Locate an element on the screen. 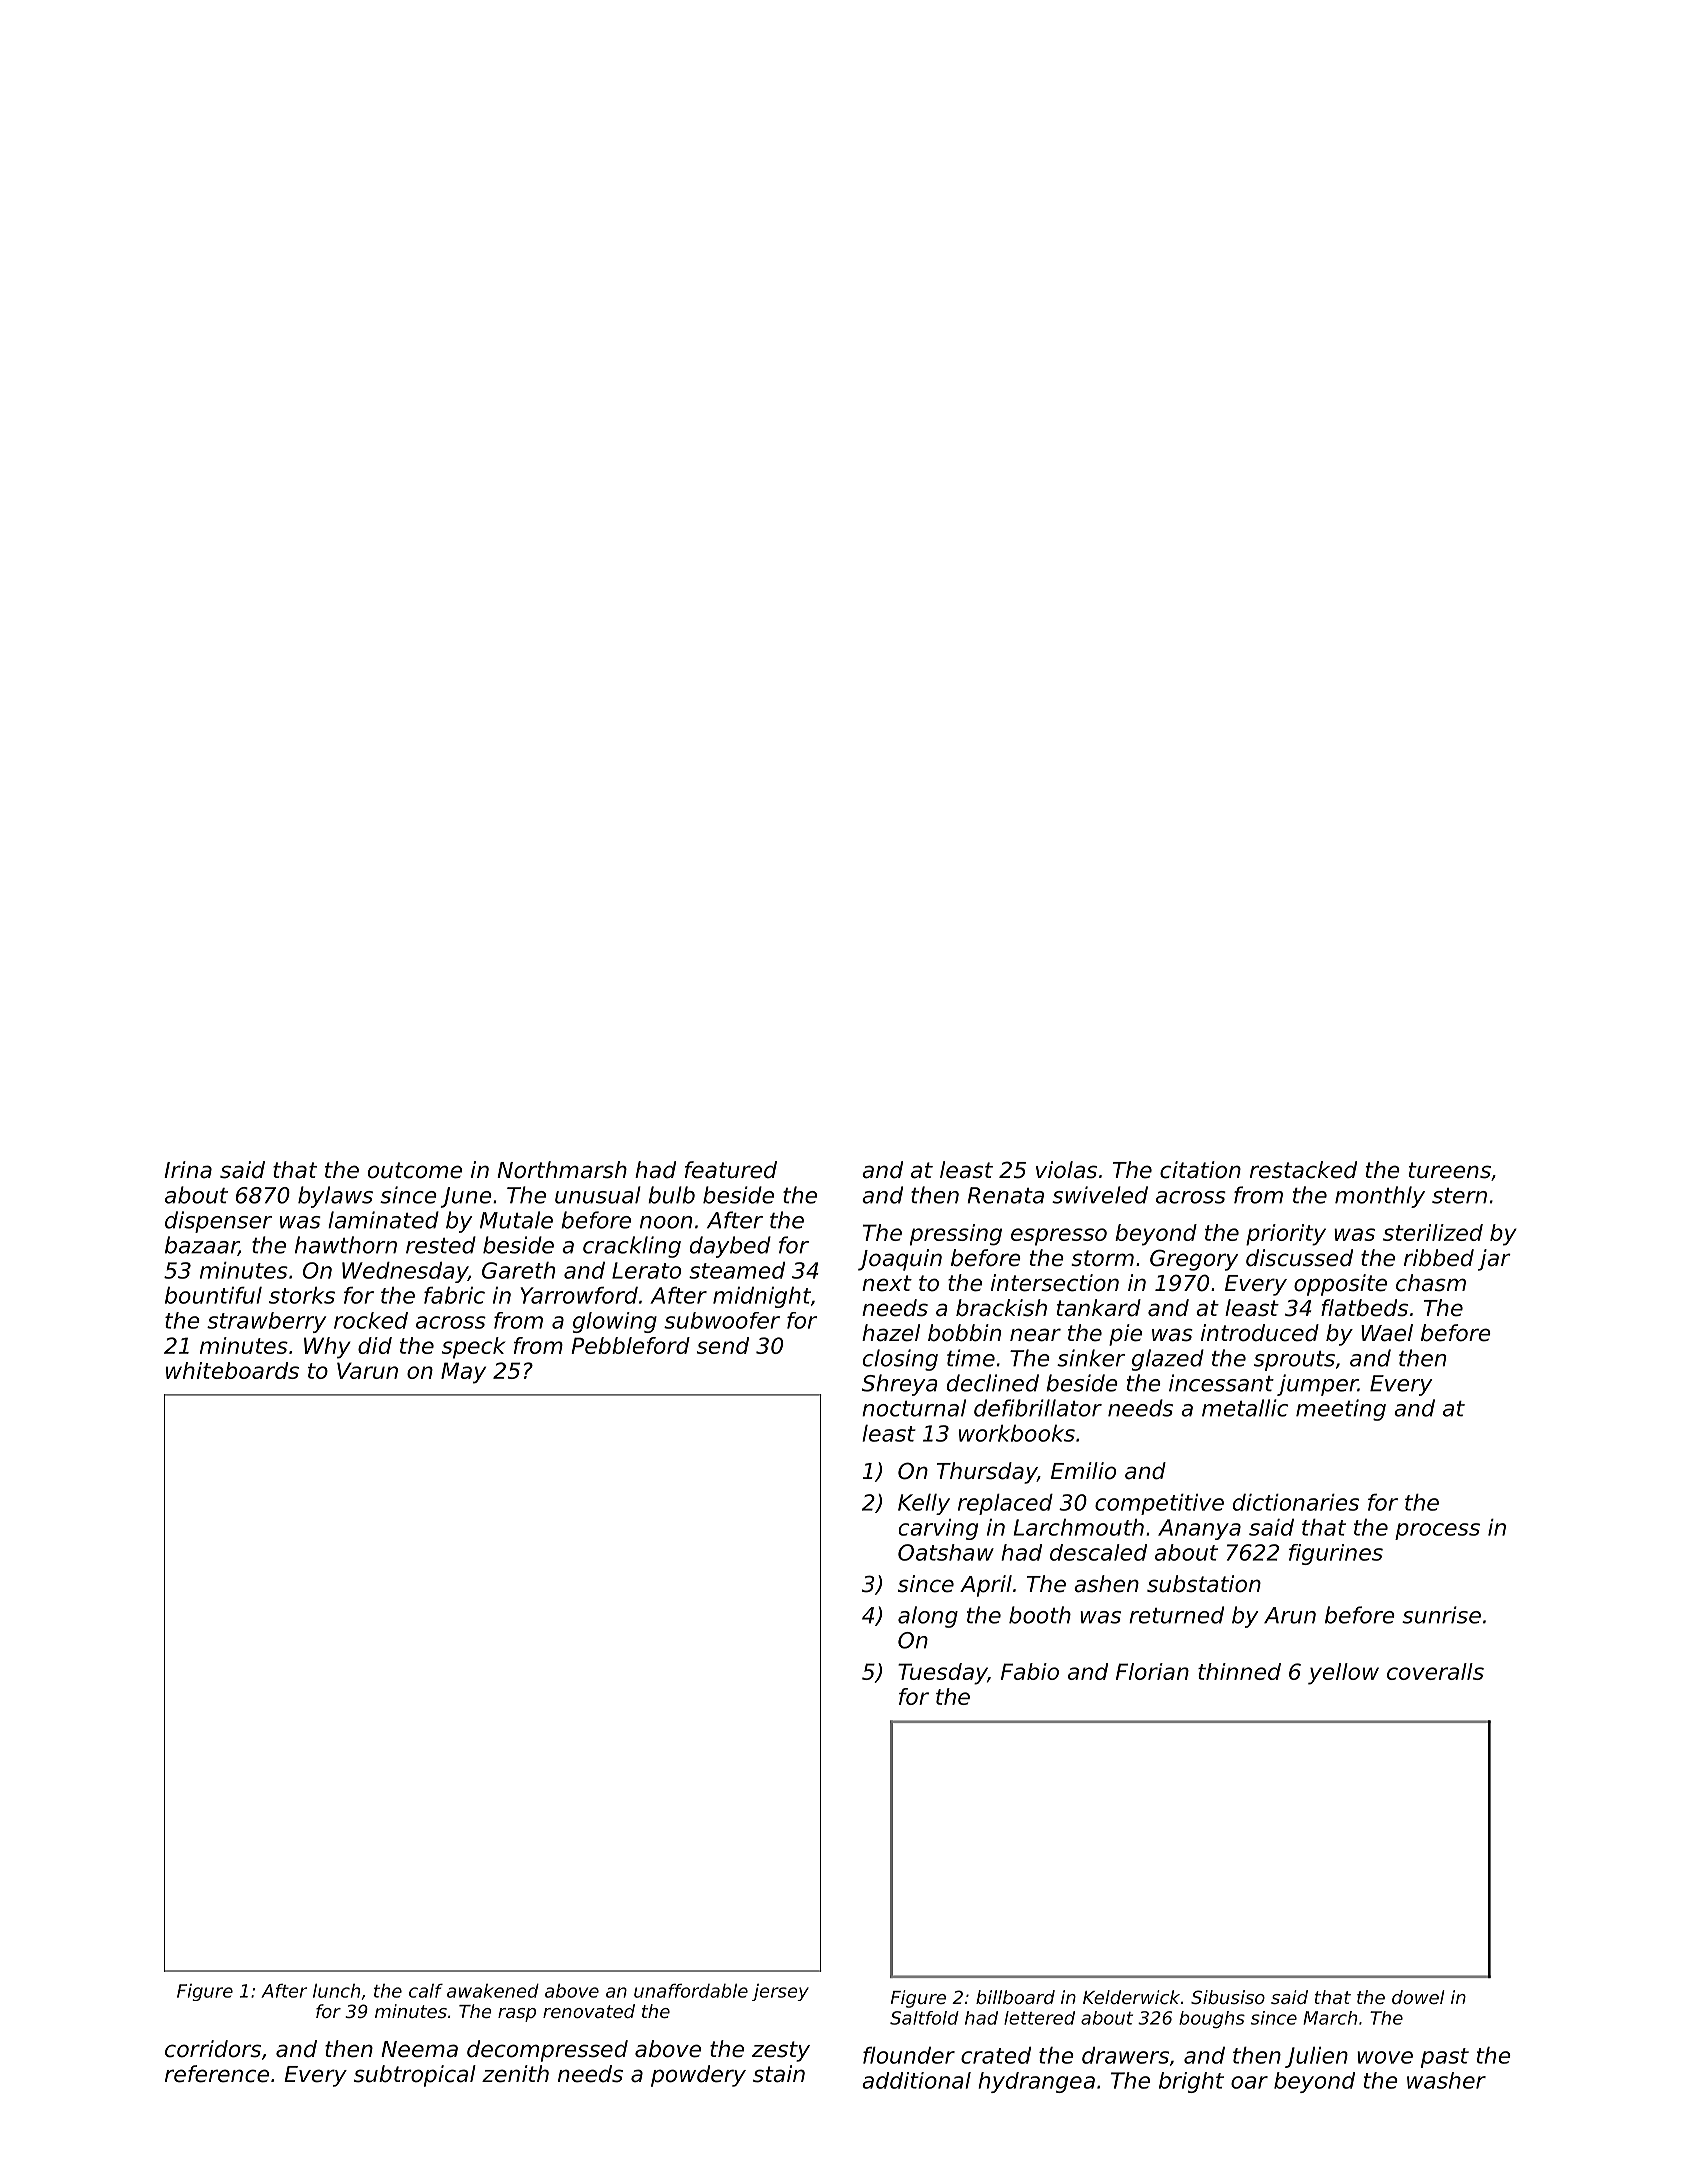 The width and height of the screenshot is (1683, 2178). coveralls is located at coordinates (1435, 1671).
